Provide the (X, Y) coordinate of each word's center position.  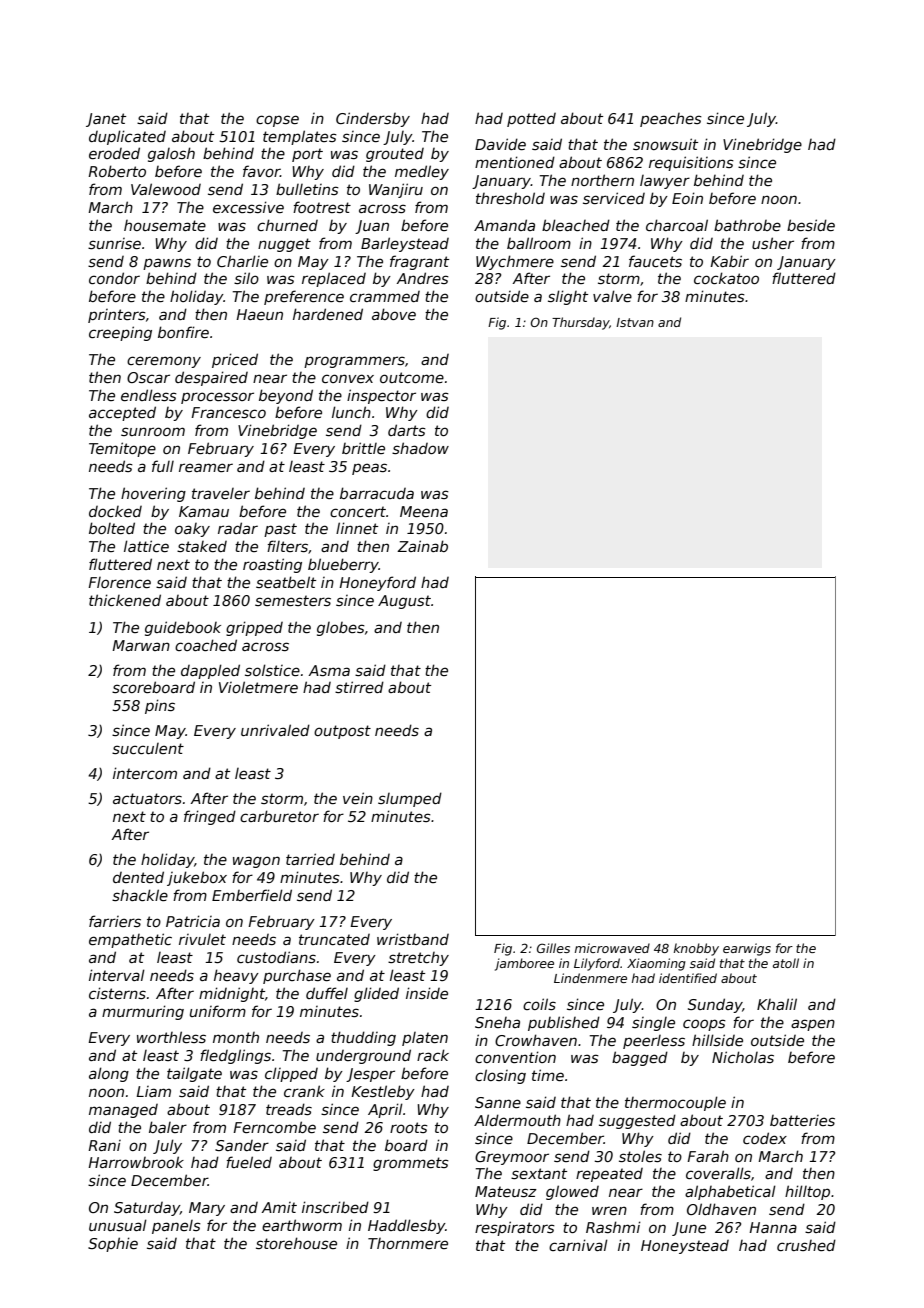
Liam (153, 1091)
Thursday (580, 323)
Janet (106, 120)
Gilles (553, 948)
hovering (153, 494)
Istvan (635, 322)
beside (811, 225)
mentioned (515, 162)
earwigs (747, 949)
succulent (148, 748)
